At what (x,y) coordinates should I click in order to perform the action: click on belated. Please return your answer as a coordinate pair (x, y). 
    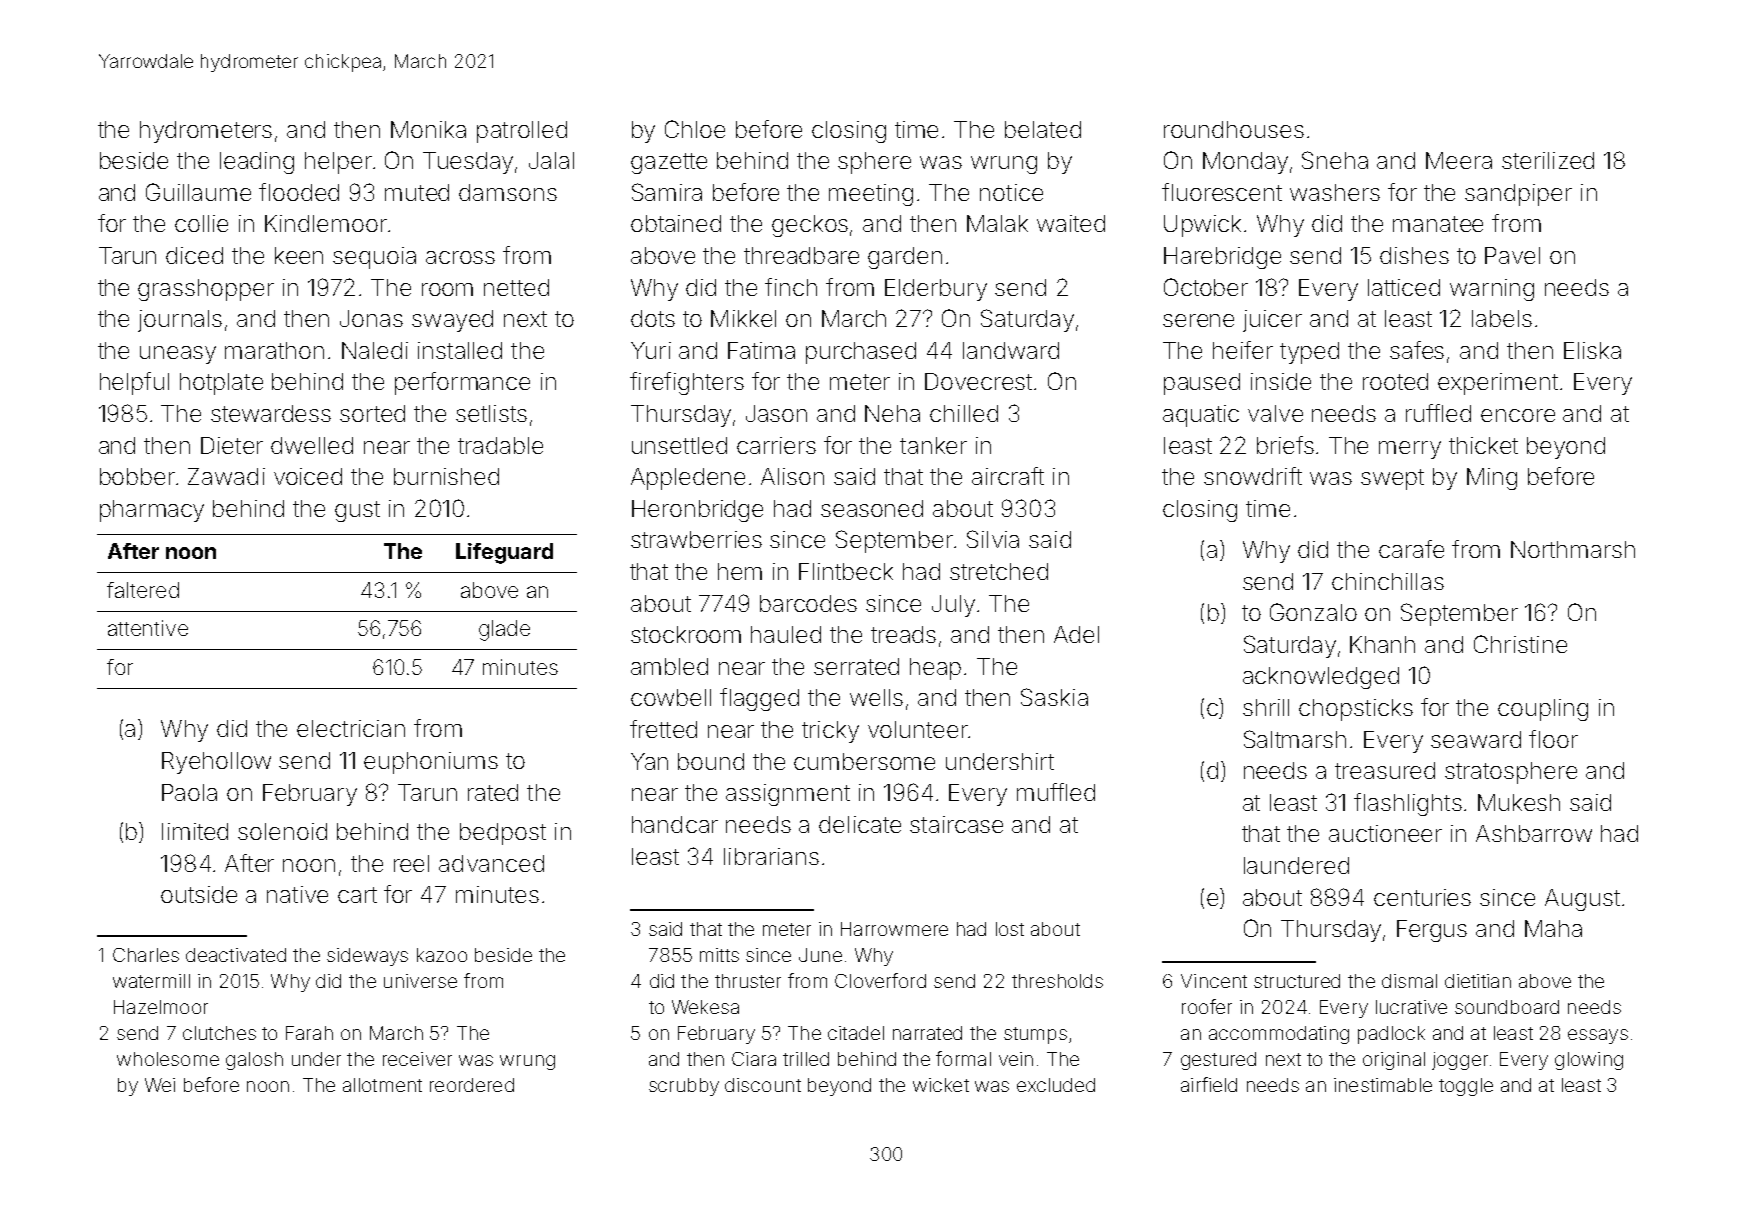
    Looking at the image, I should click on (1043, 129).
